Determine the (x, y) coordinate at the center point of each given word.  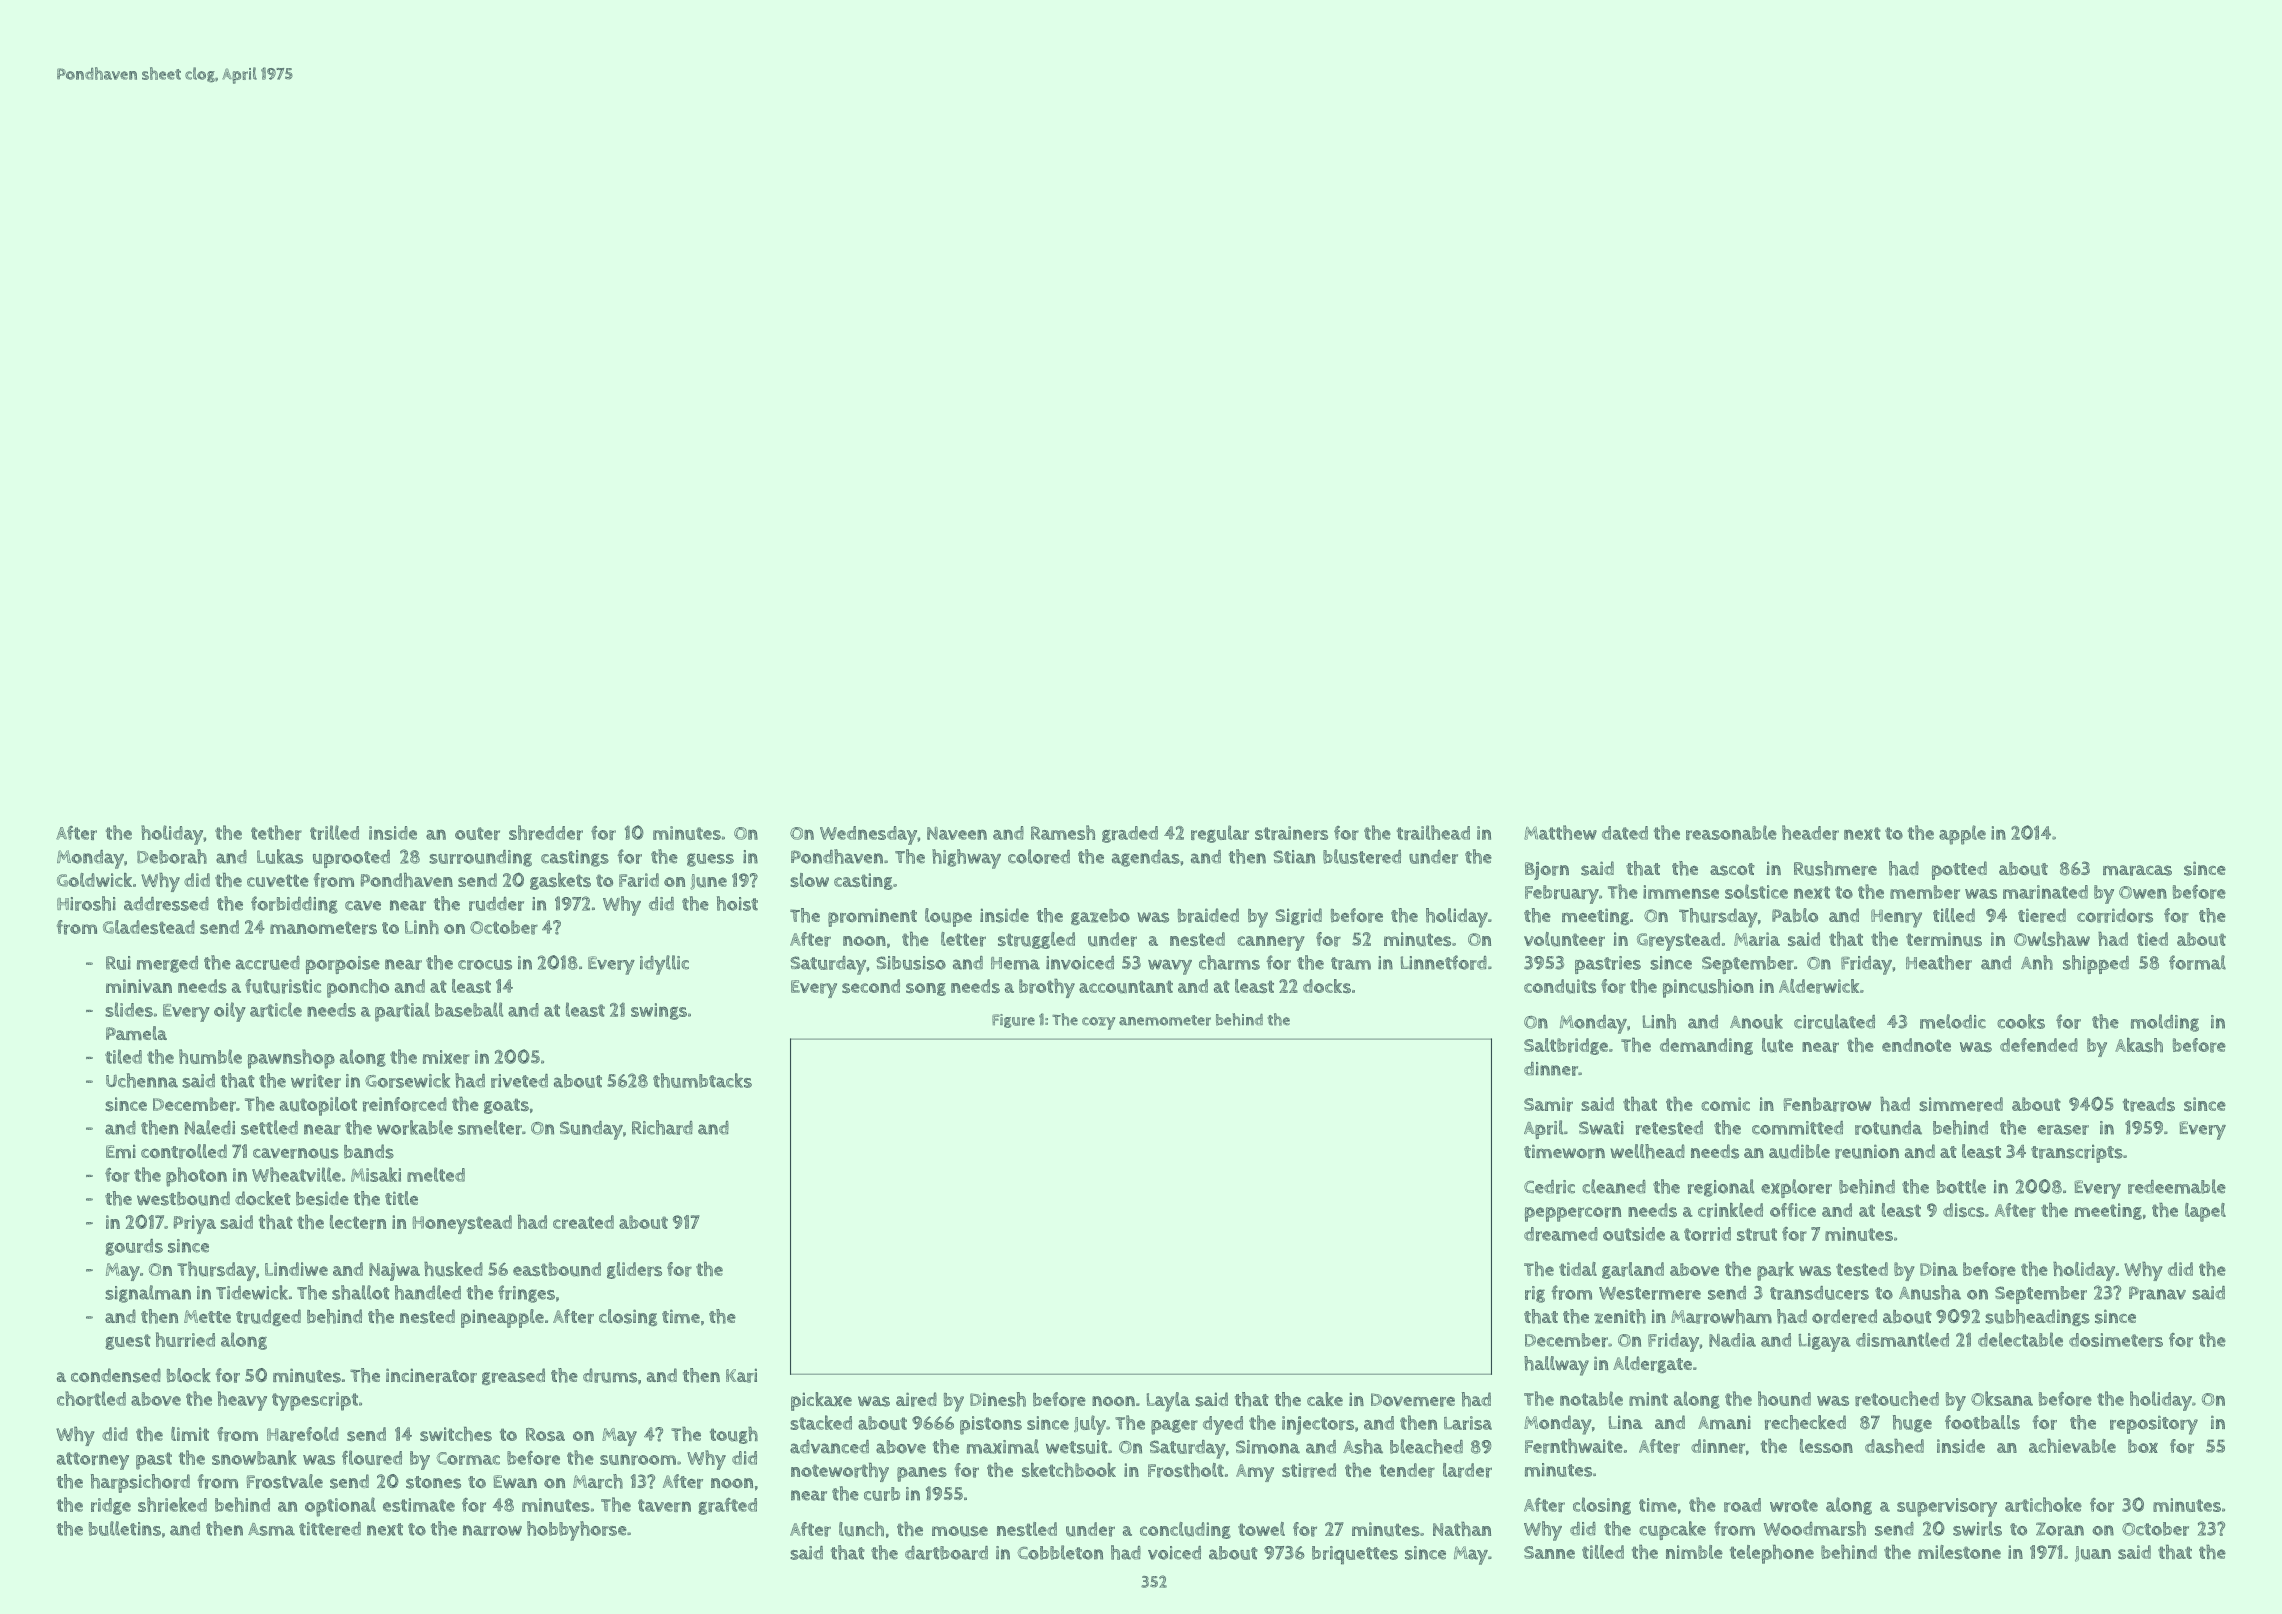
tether (276, 832)
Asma (271, 1529)
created (583, 1222)
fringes (526, 1294)
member (1925, 892)
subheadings (2037, 1317)
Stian (1294, 857)
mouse (960, 1531)
